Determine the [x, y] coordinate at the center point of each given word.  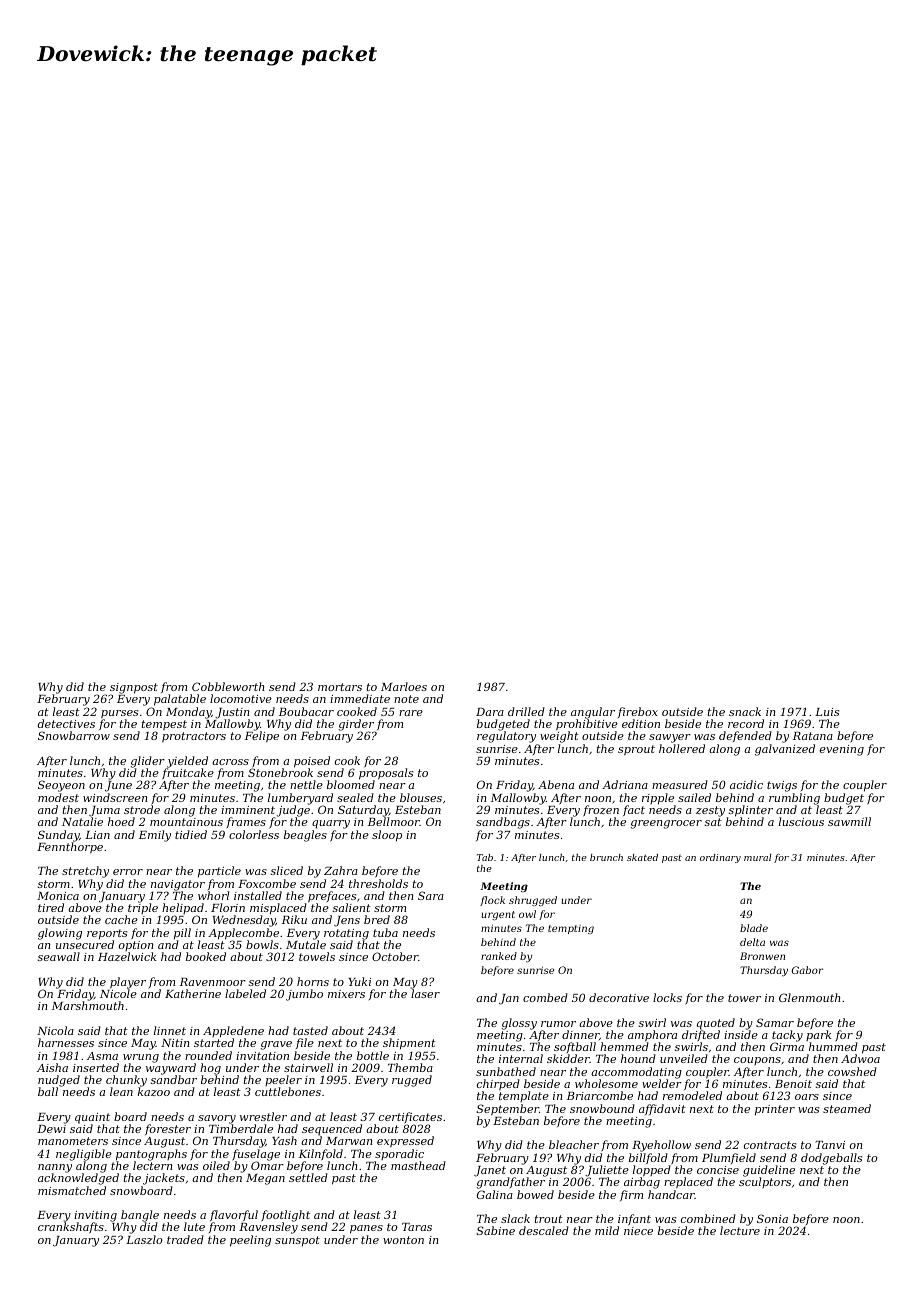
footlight [285, 1216]
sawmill [849, 821]
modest [58, 797]
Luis [827, 712]
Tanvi [830, 1145]
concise [718, 1170]
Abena [556, 784]
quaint [92, 1118]
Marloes [404, 686]
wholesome [606, 1083]
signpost [134, 689]
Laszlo [144, 1239]
